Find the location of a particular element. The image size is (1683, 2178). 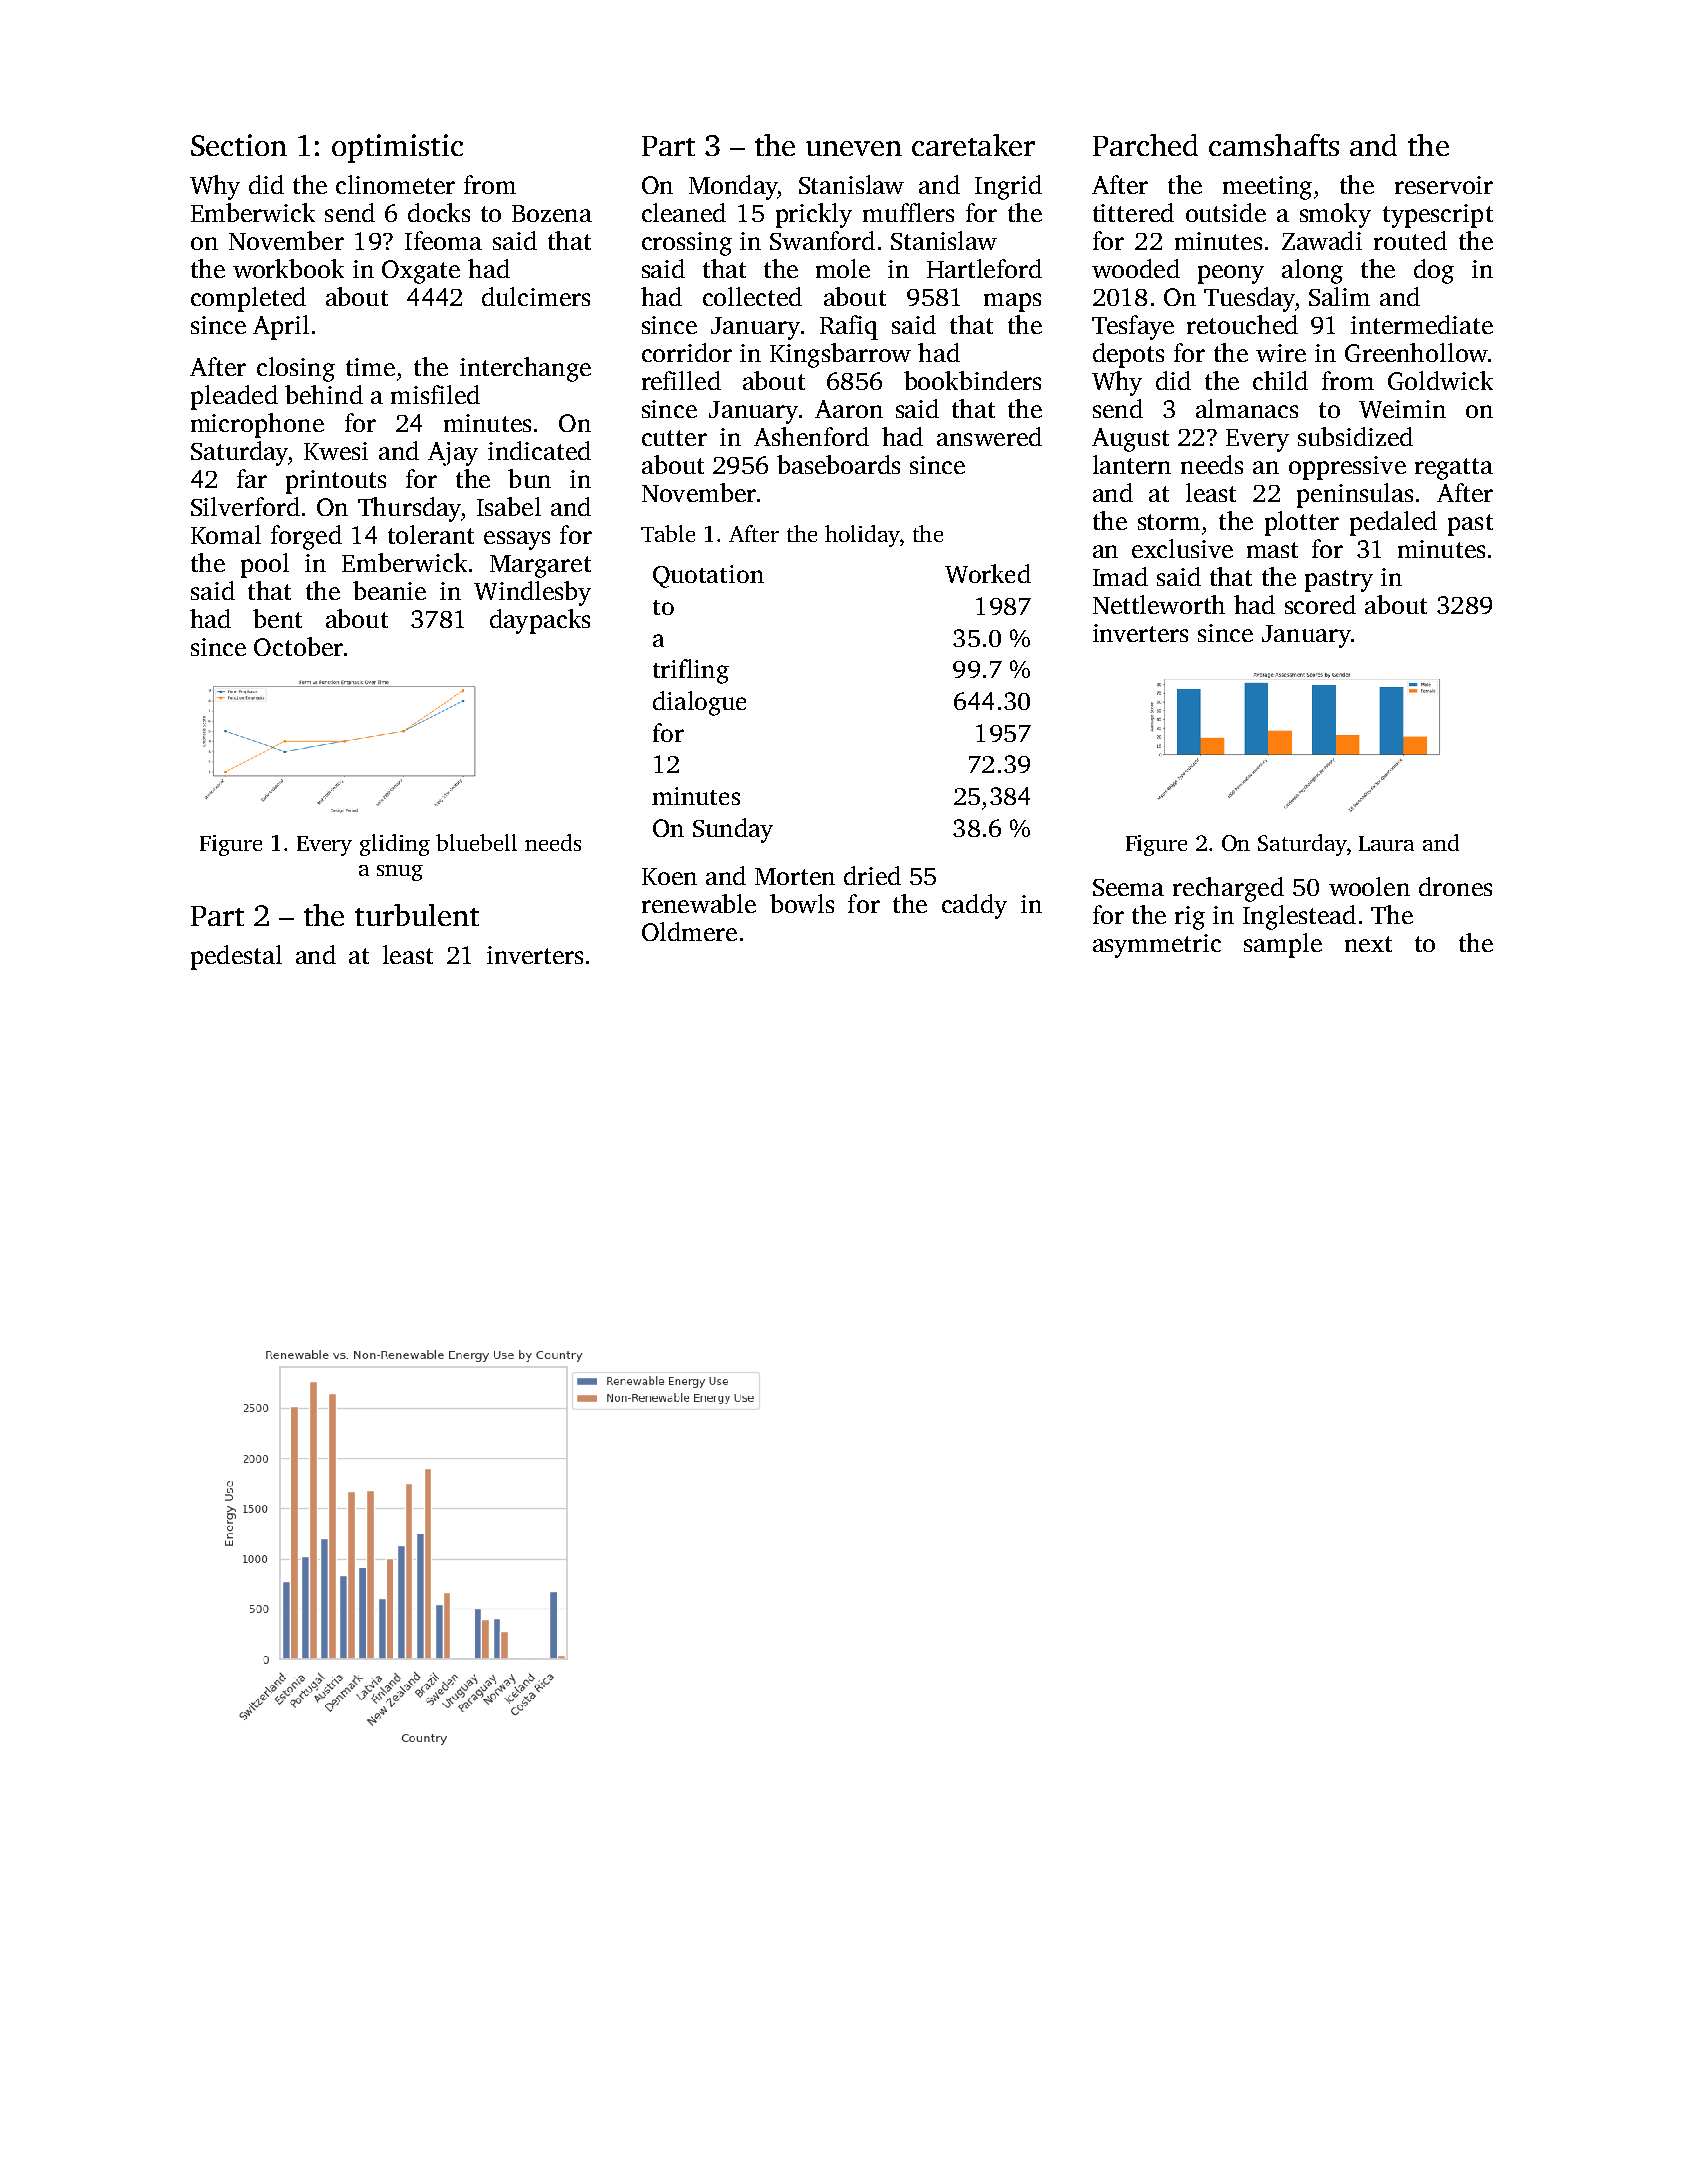

exclusive is located at coordinates (1182, 548).
